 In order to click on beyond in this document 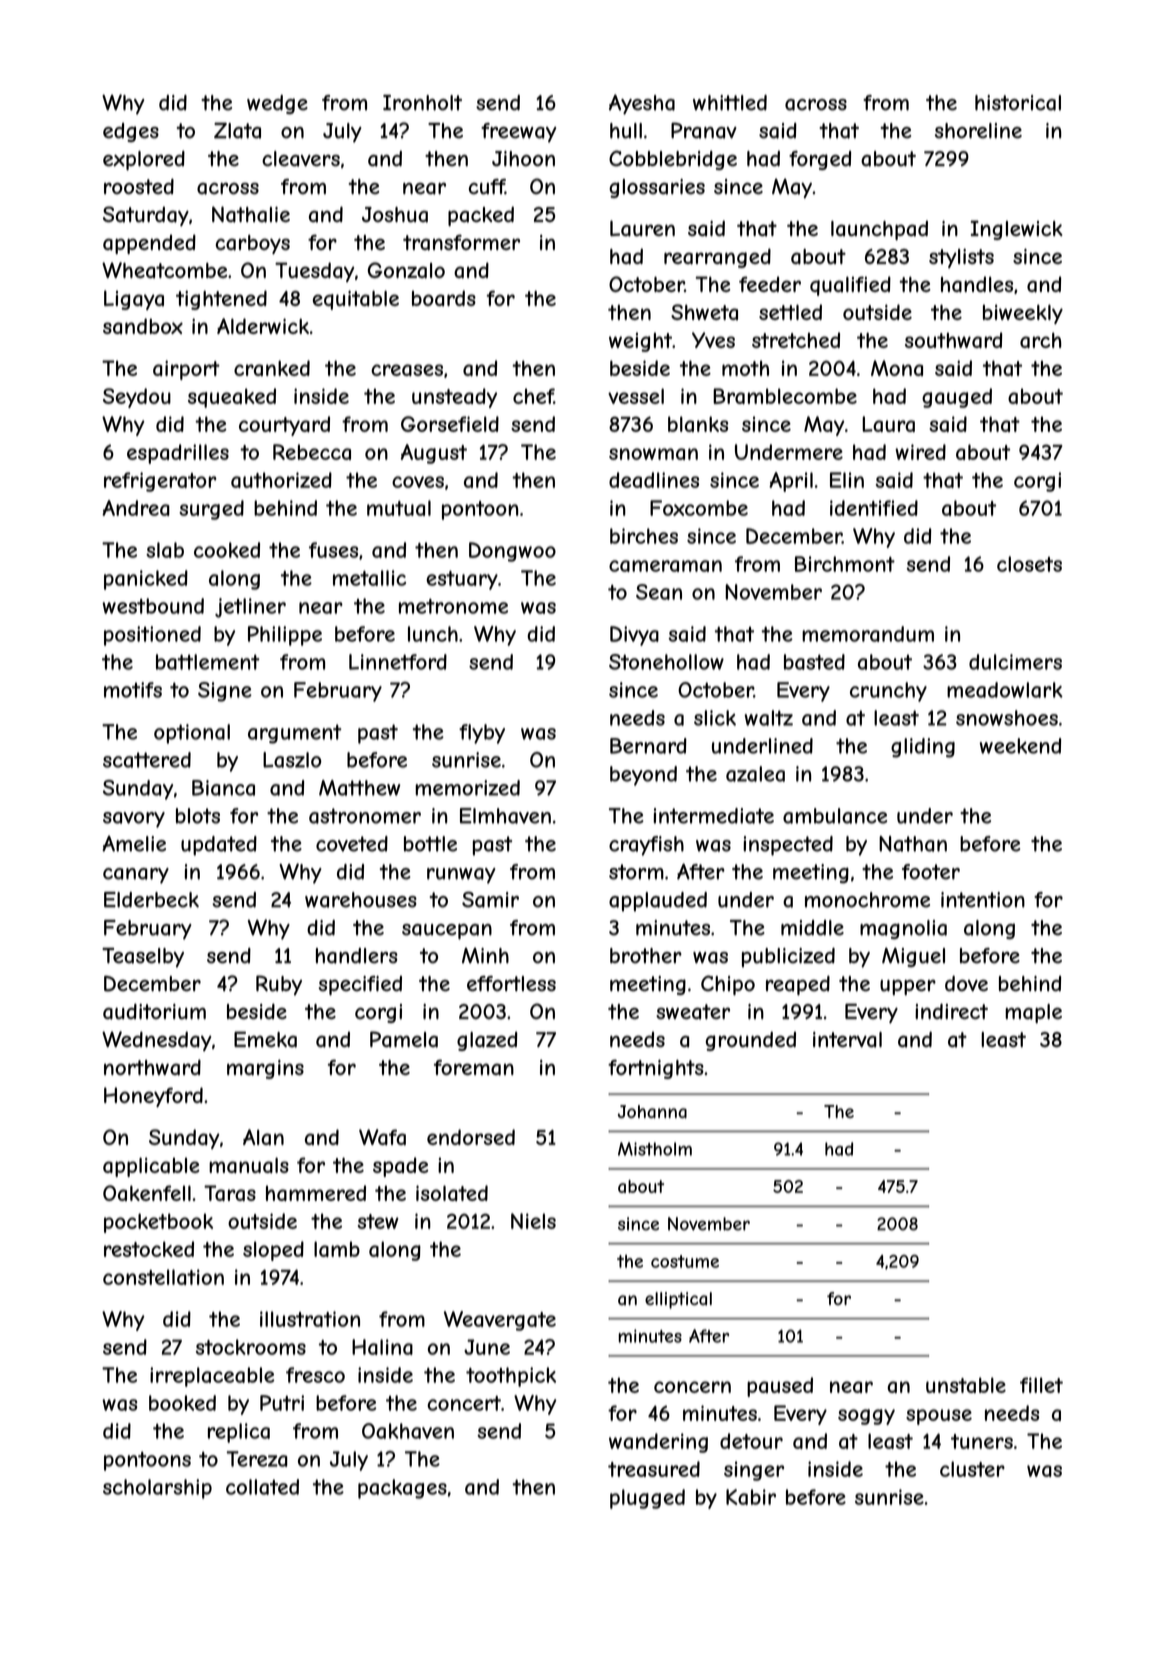, I will do `click(643, 776)`.
